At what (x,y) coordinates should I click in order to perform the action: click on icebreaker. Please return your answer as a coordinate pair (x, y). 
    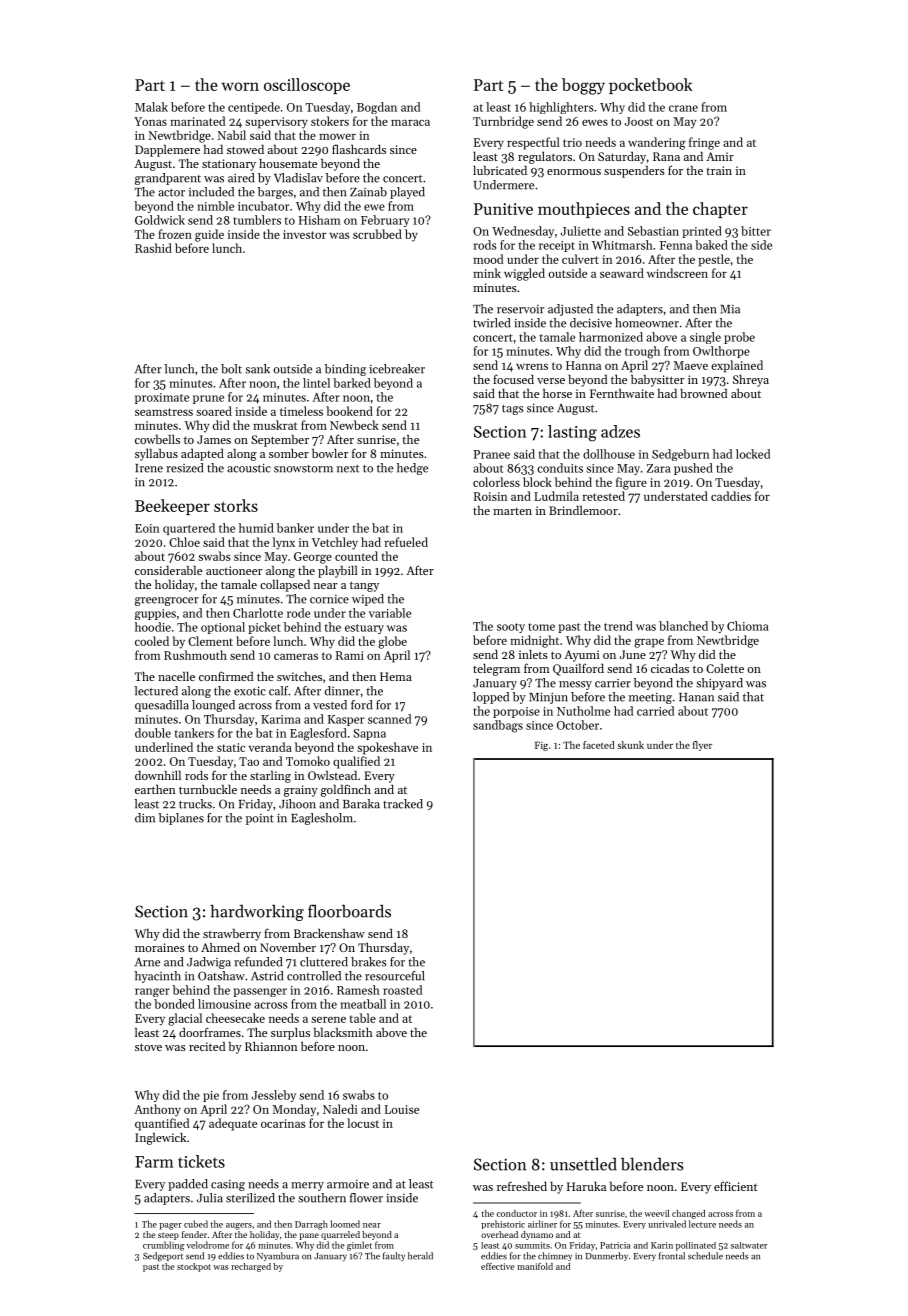
    Looking at the image, I should click on (397, 369).
